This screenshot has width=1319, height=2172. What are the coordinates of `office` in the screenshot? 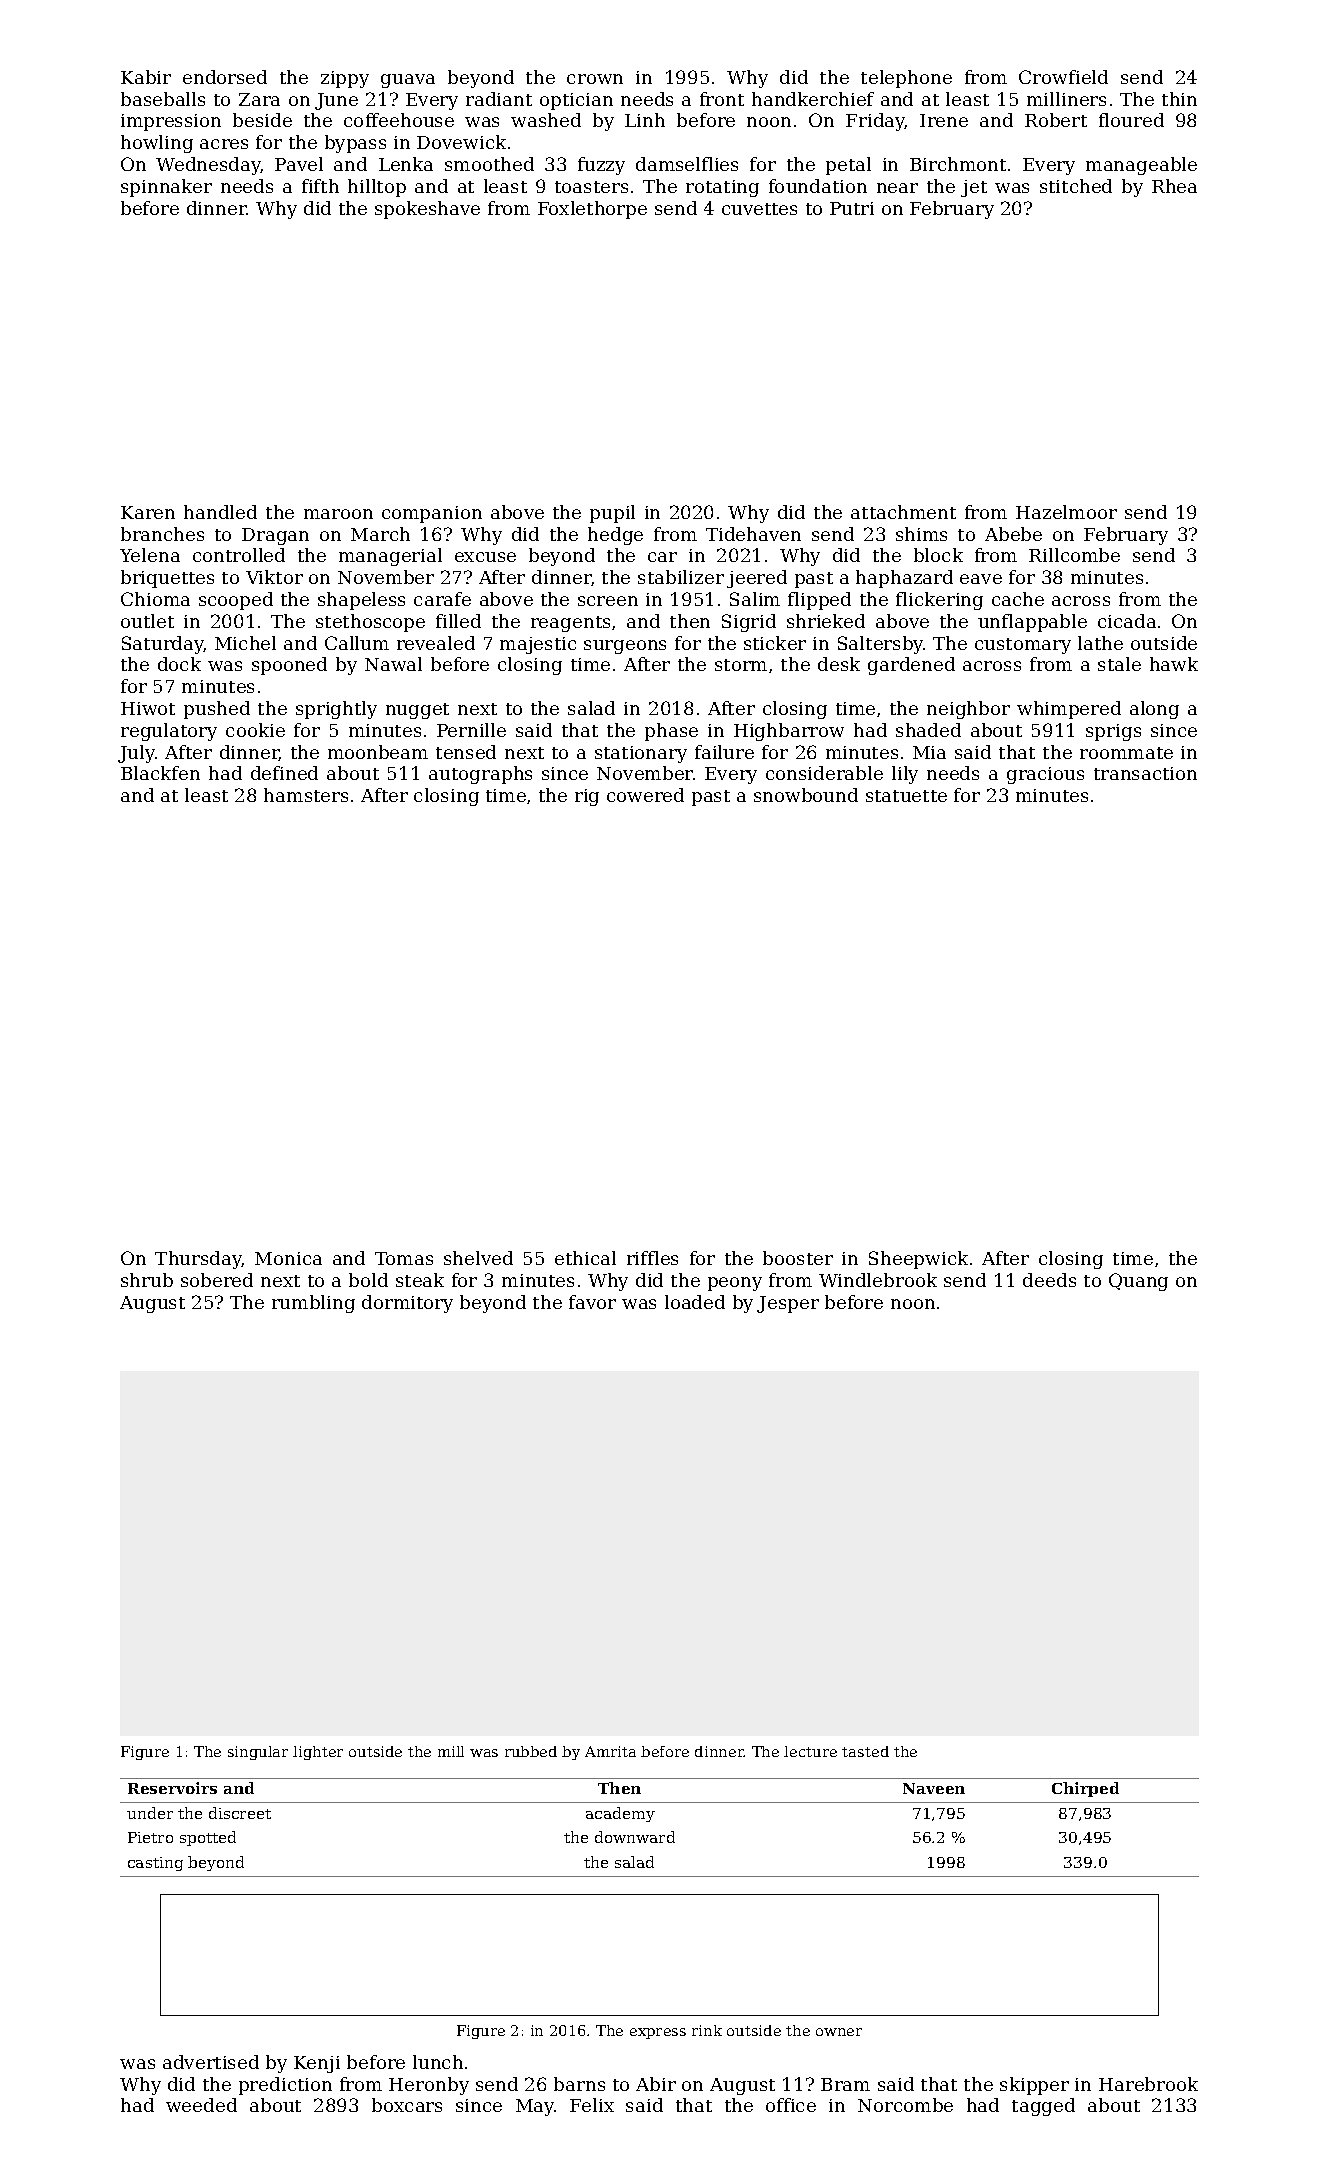 It's located at (791, 2105).
